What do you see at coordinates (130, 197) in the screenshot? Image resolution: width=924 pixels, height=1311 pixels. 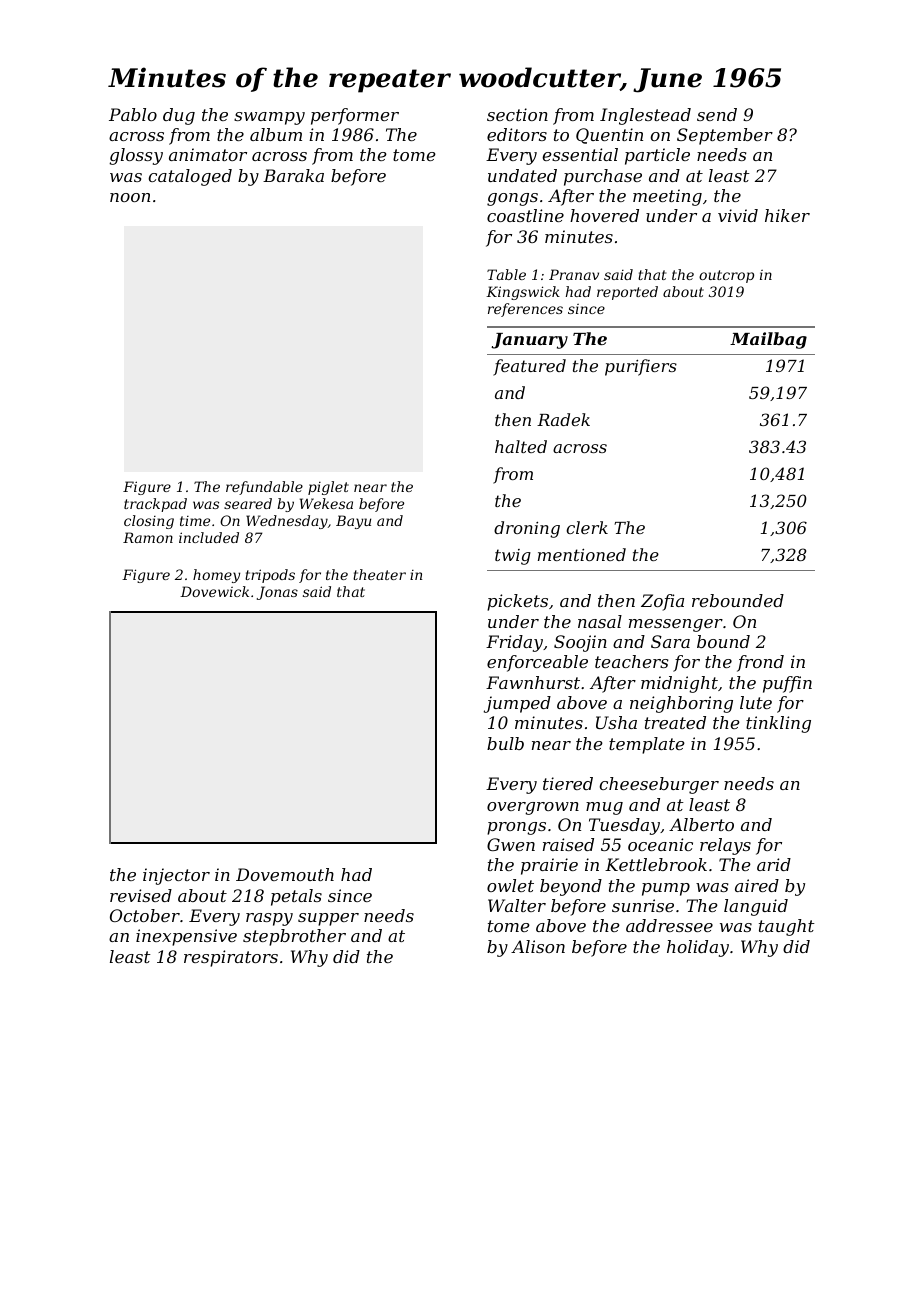 I see `noon` at bounding box center [130, 197].
